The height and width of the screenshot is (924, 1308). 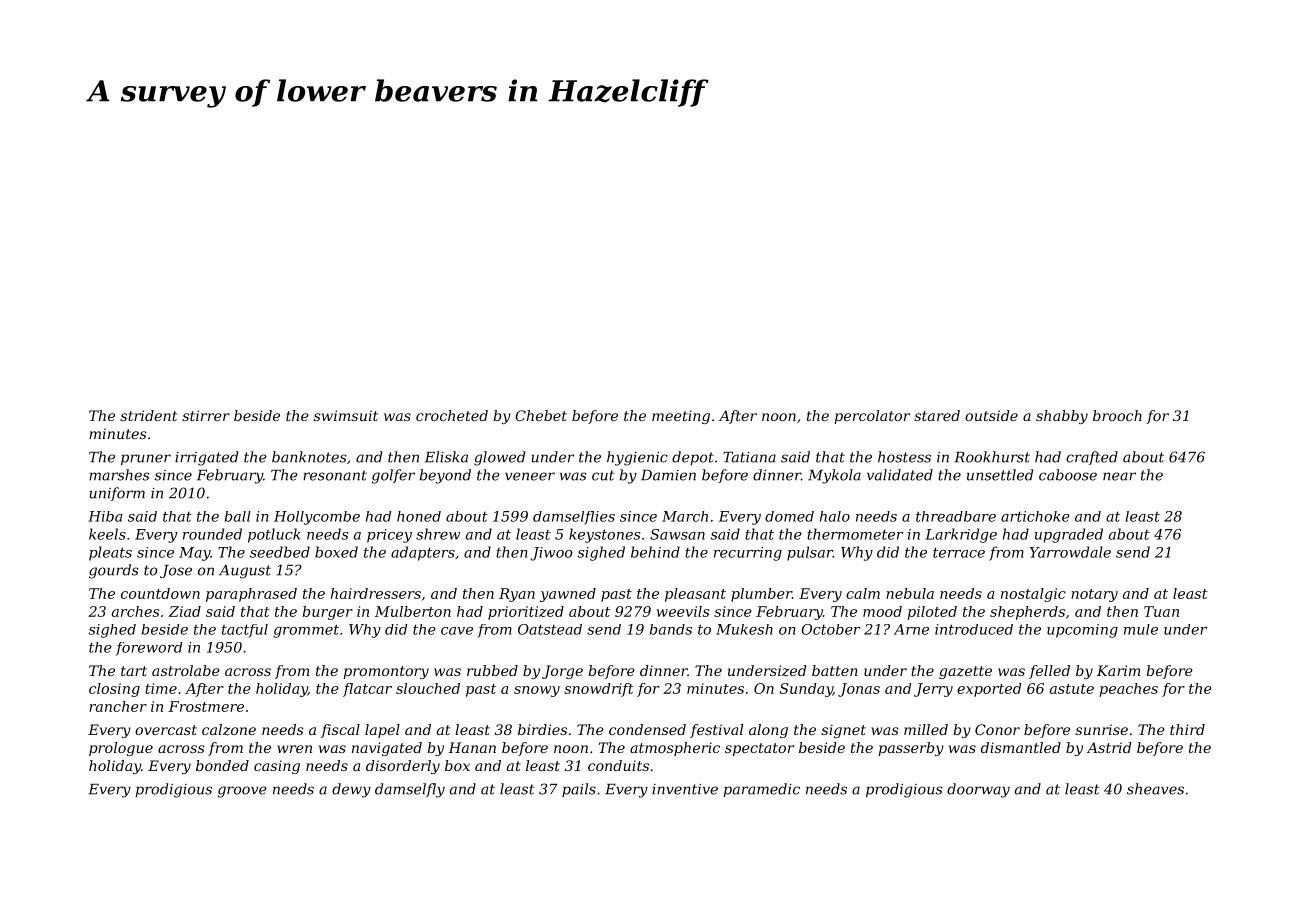 What do you see at coordinates (166, 730) in the screenshot?
I see `overcast` at bounding box center [166, 730].
